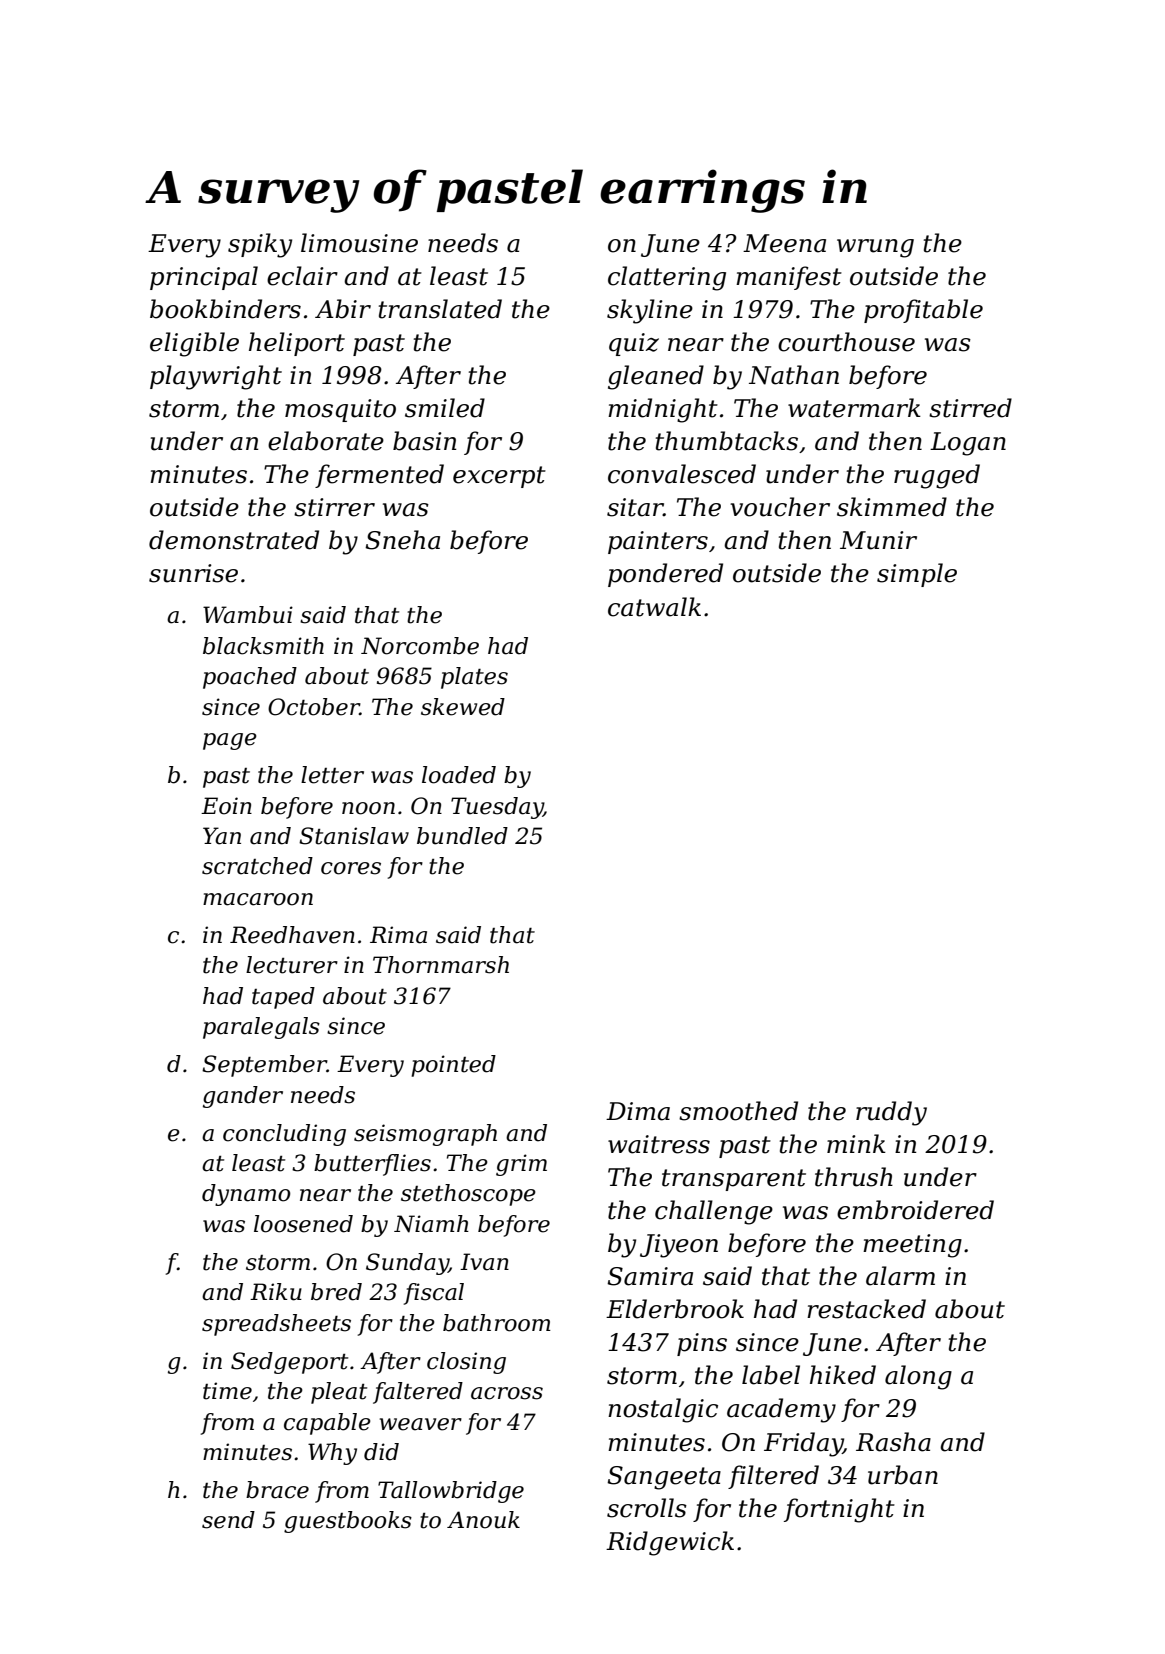 The image size is (1165, 1654). I want to click on quiz, so click(634, 344).
